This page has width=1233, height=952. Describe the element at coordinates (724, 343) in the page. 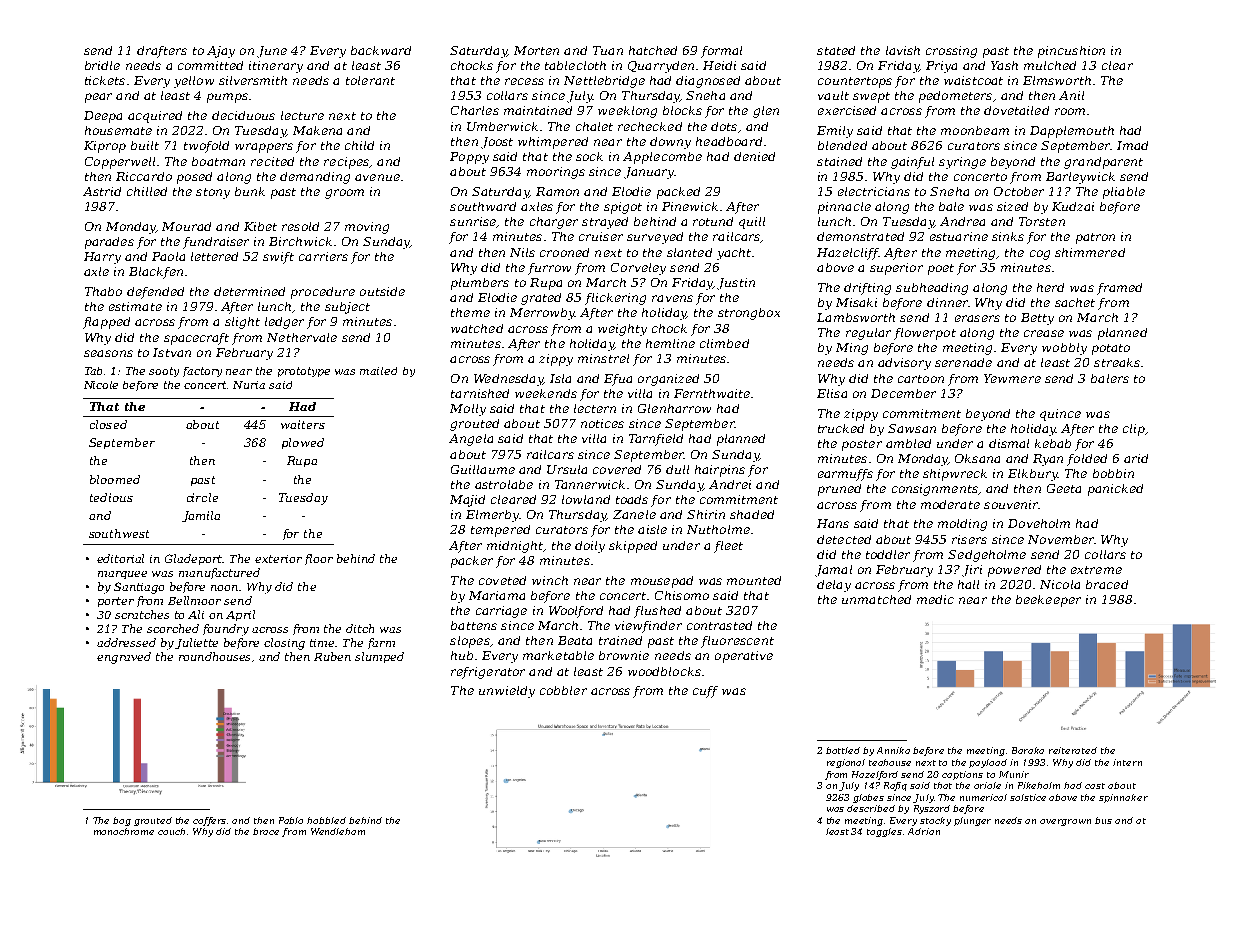

I see `climbed` at that location.
